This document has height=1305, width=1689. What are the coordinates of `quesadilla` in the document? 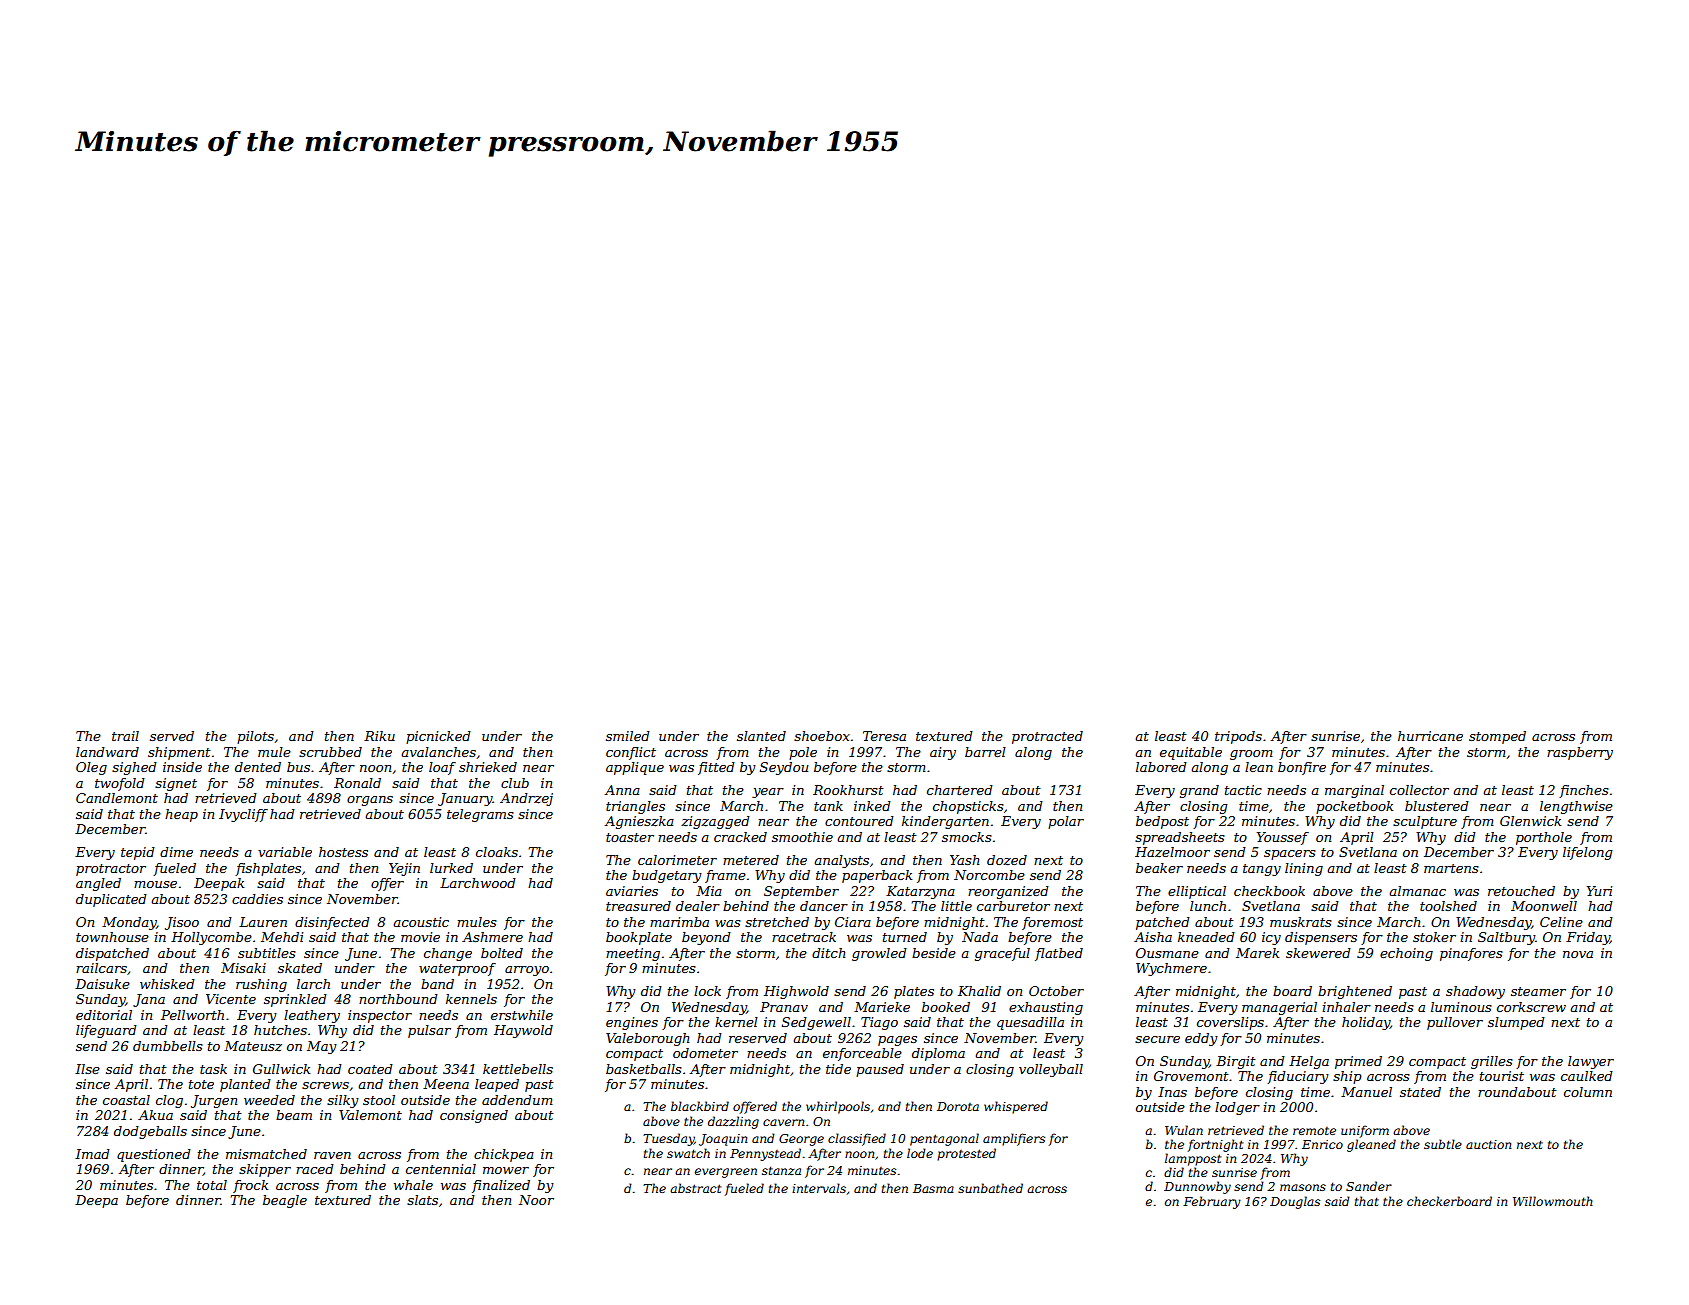 It's located at (1030, 1023).
